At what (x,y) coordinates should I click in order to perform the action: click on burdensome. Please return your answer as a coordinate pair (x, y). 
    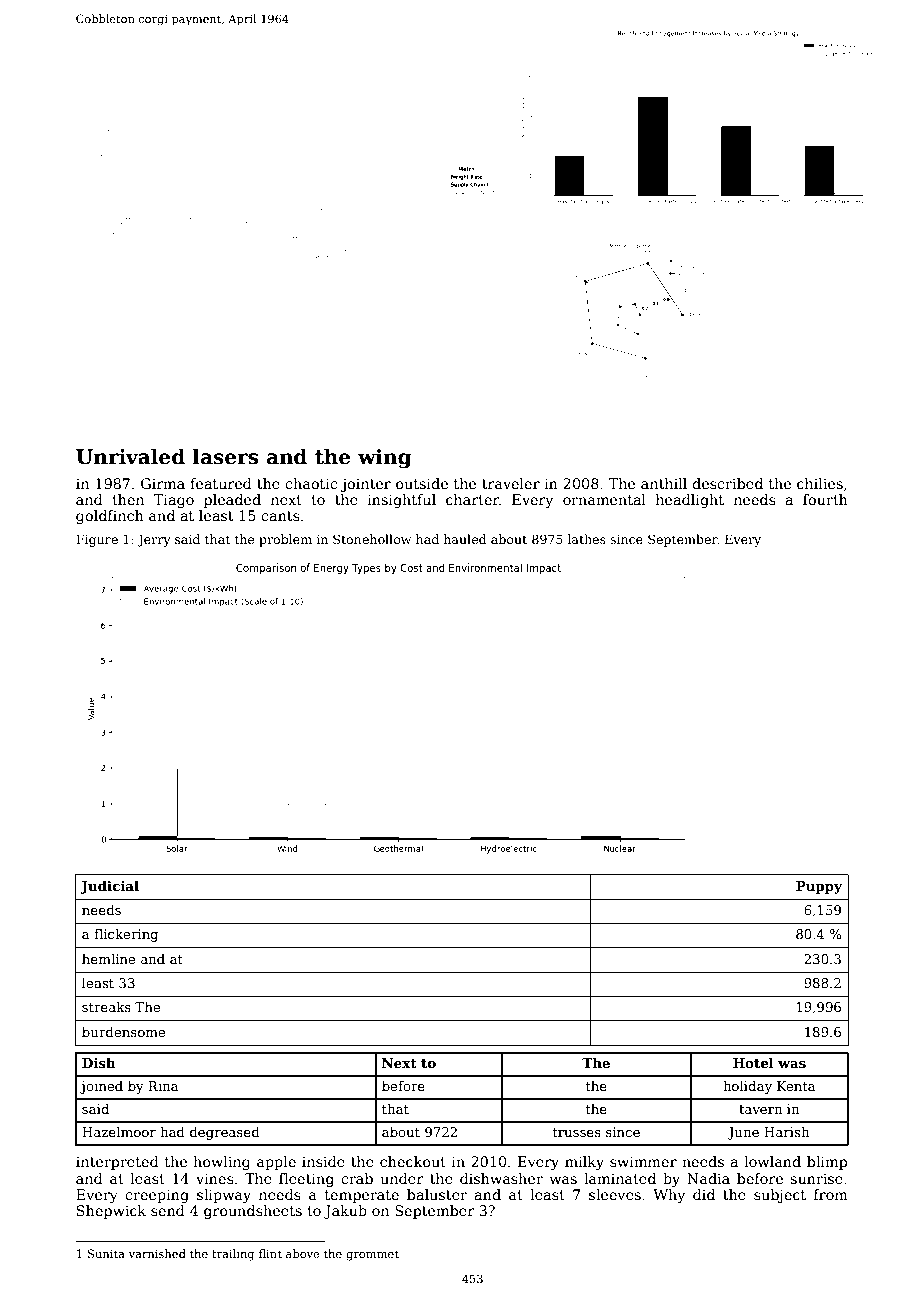
    Looking at the image, I should click on (123, 1031).
